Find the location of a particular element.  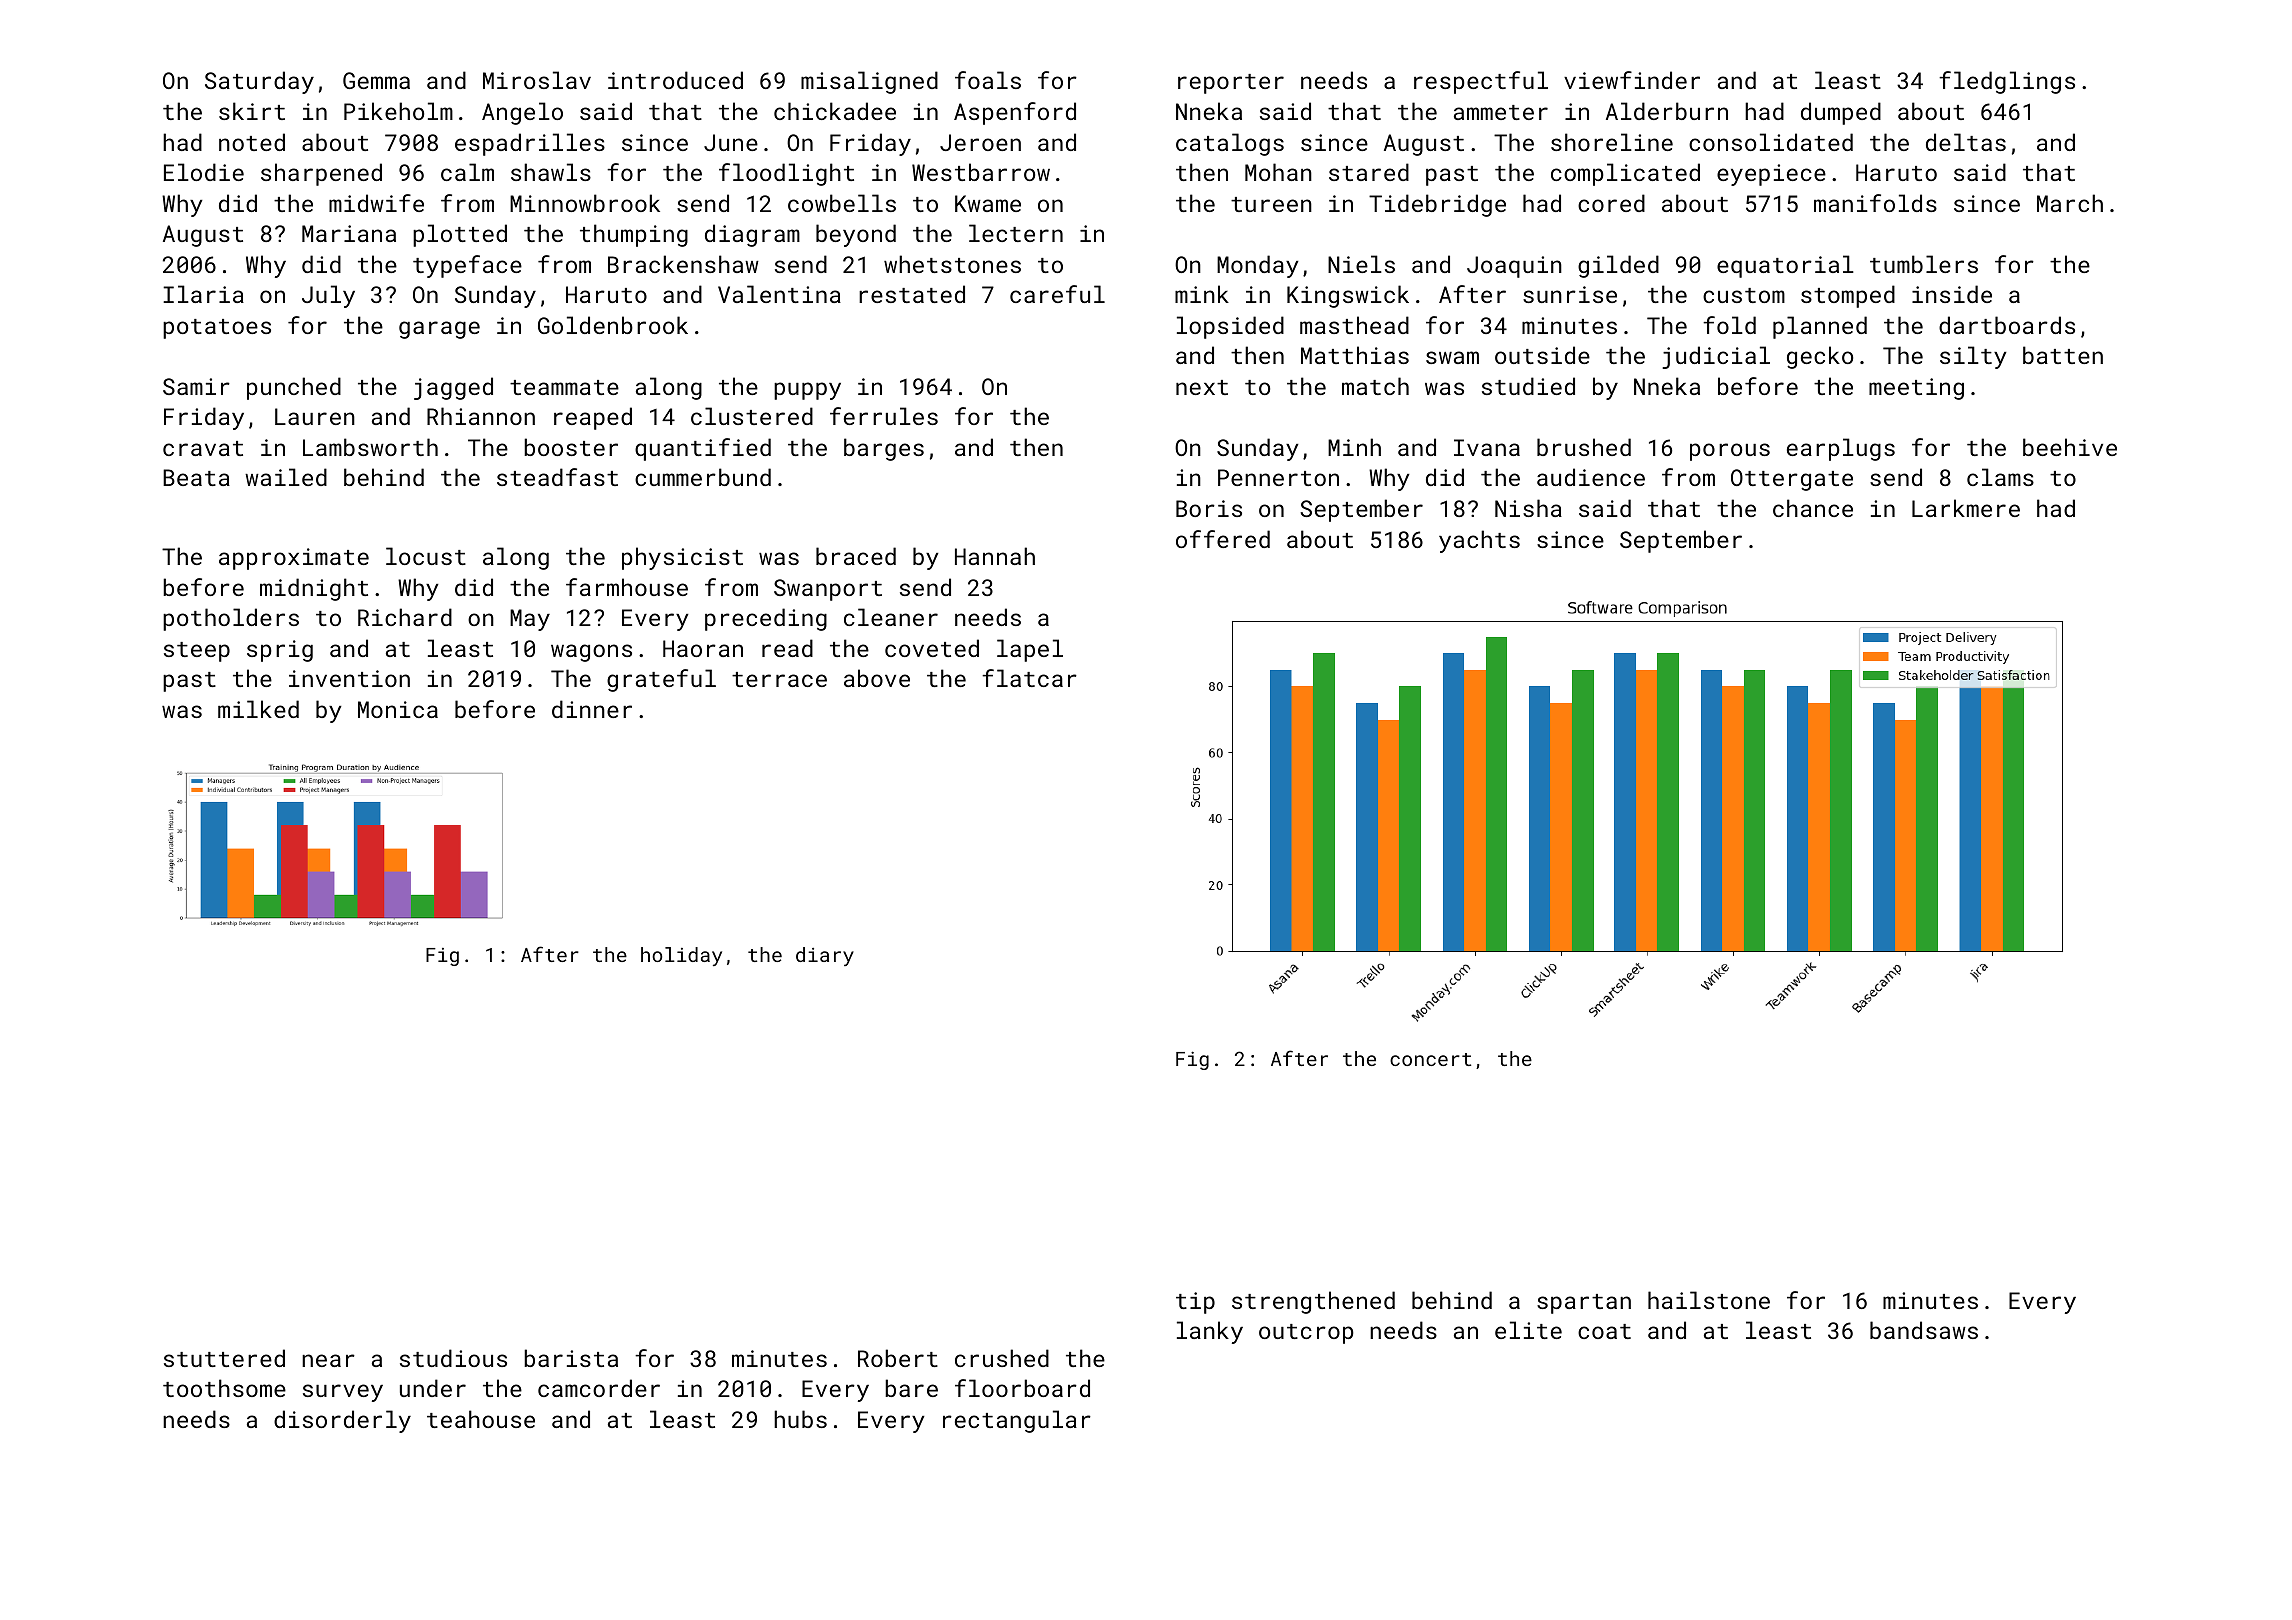

fledglings is located at coordinates (2007, 82).
